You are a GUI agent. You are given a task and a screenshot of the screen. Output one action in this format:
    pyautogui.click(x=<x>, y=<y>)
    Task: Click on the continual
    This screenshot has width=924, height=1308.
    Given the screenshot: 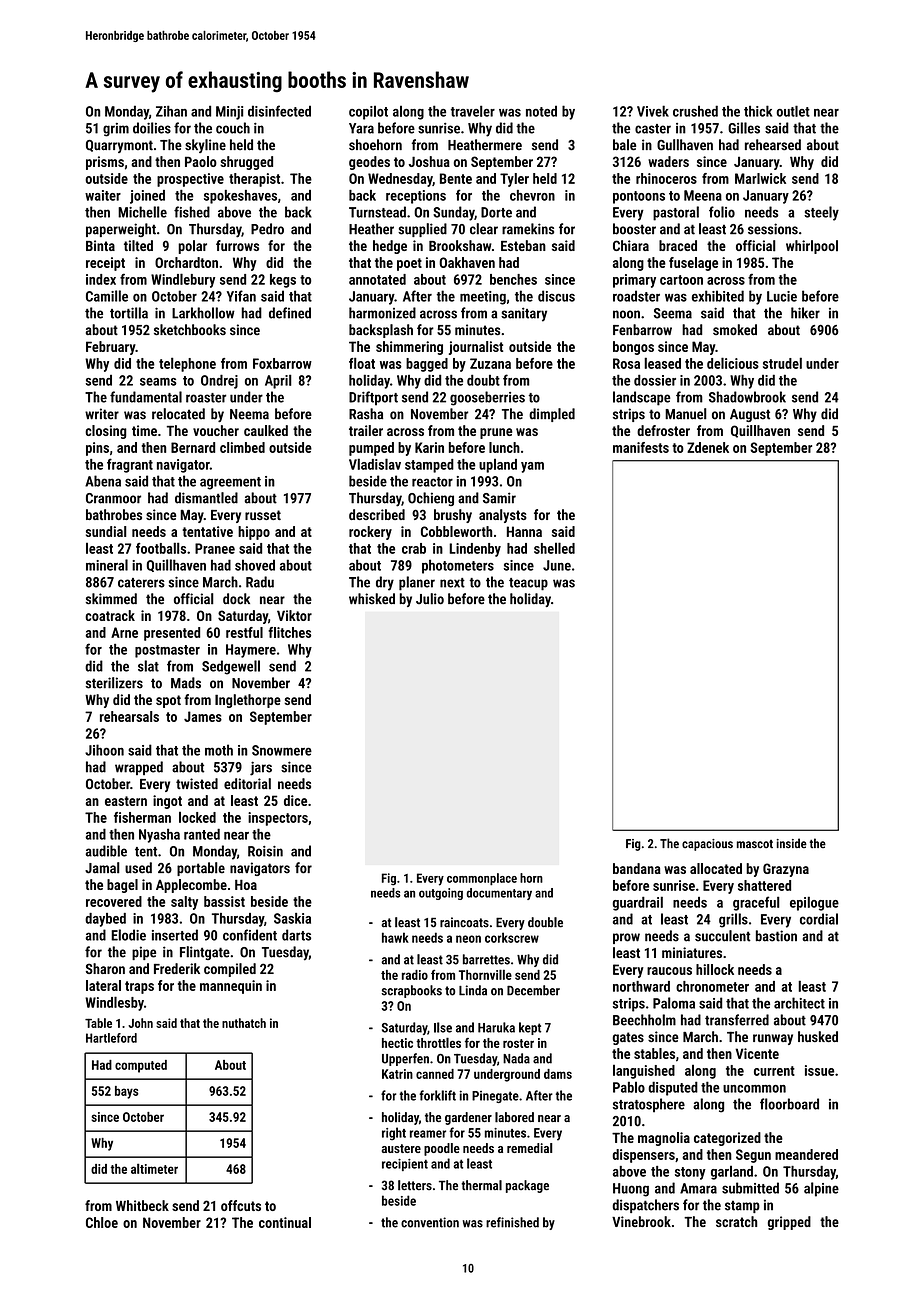 What is the action you would take?
    pyautogui.click(x=285, y=1222)
